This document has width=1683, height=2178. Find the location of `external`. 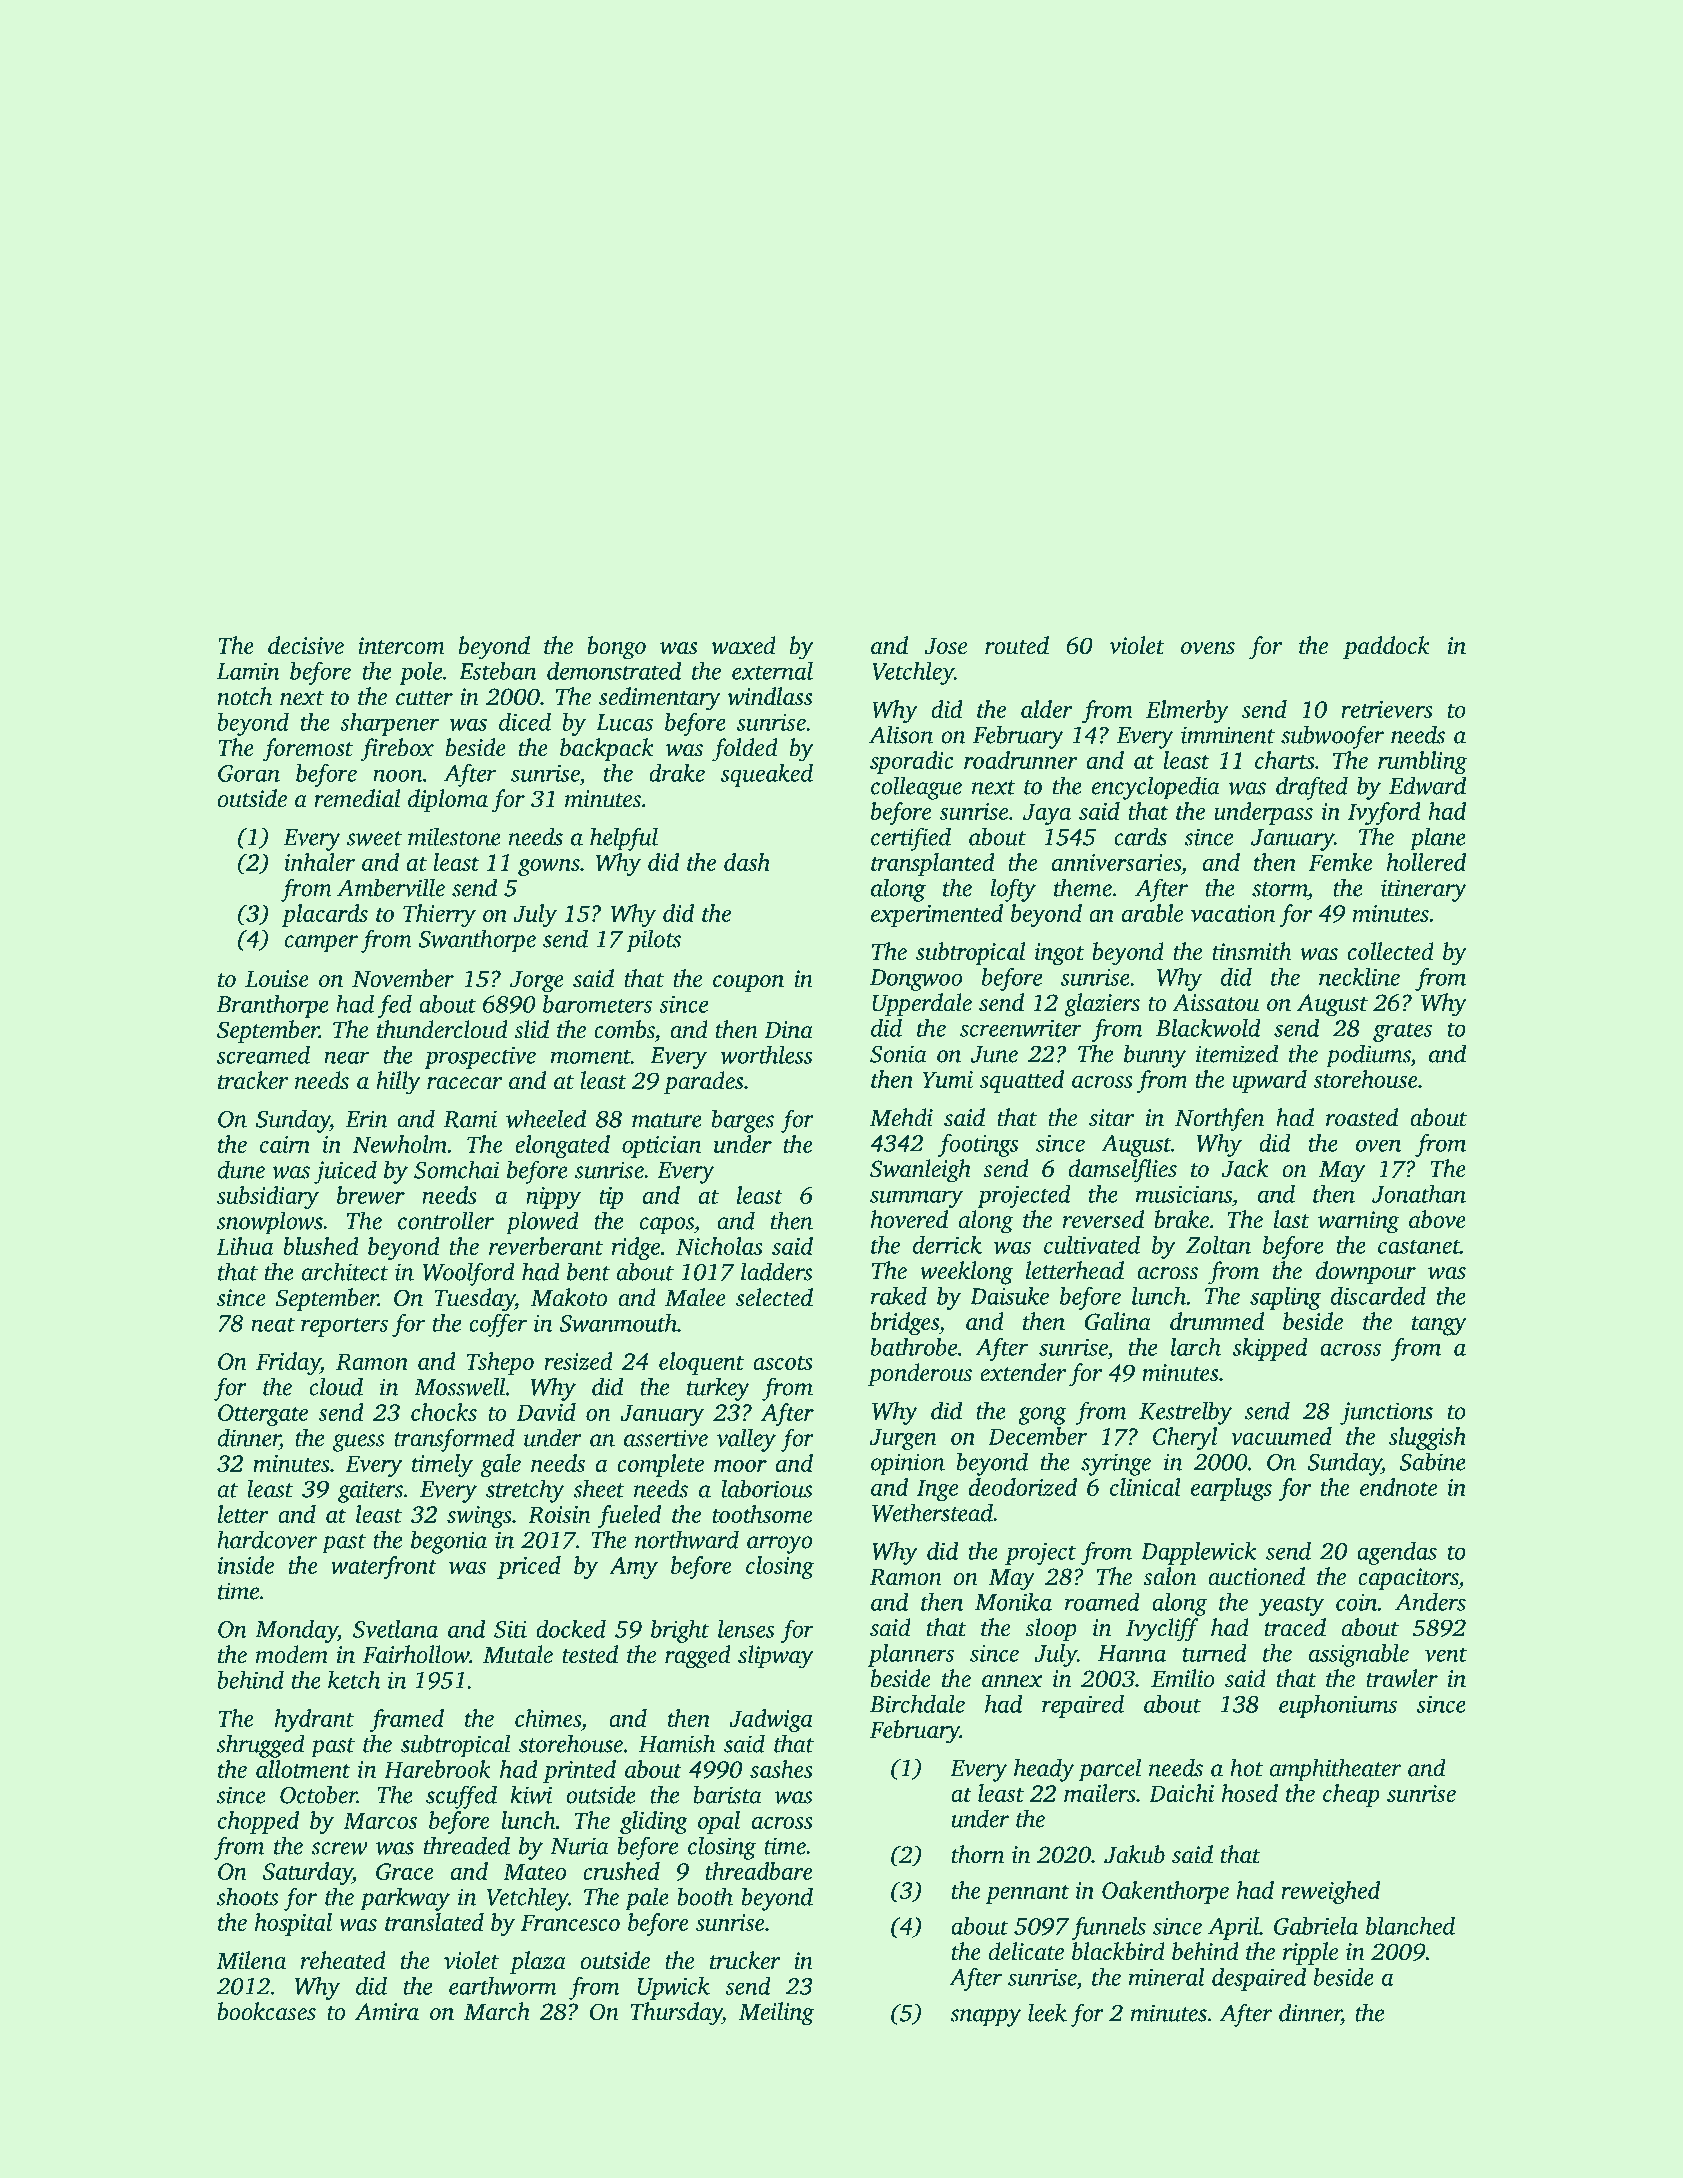

external is located at coordinates (772, 671).
